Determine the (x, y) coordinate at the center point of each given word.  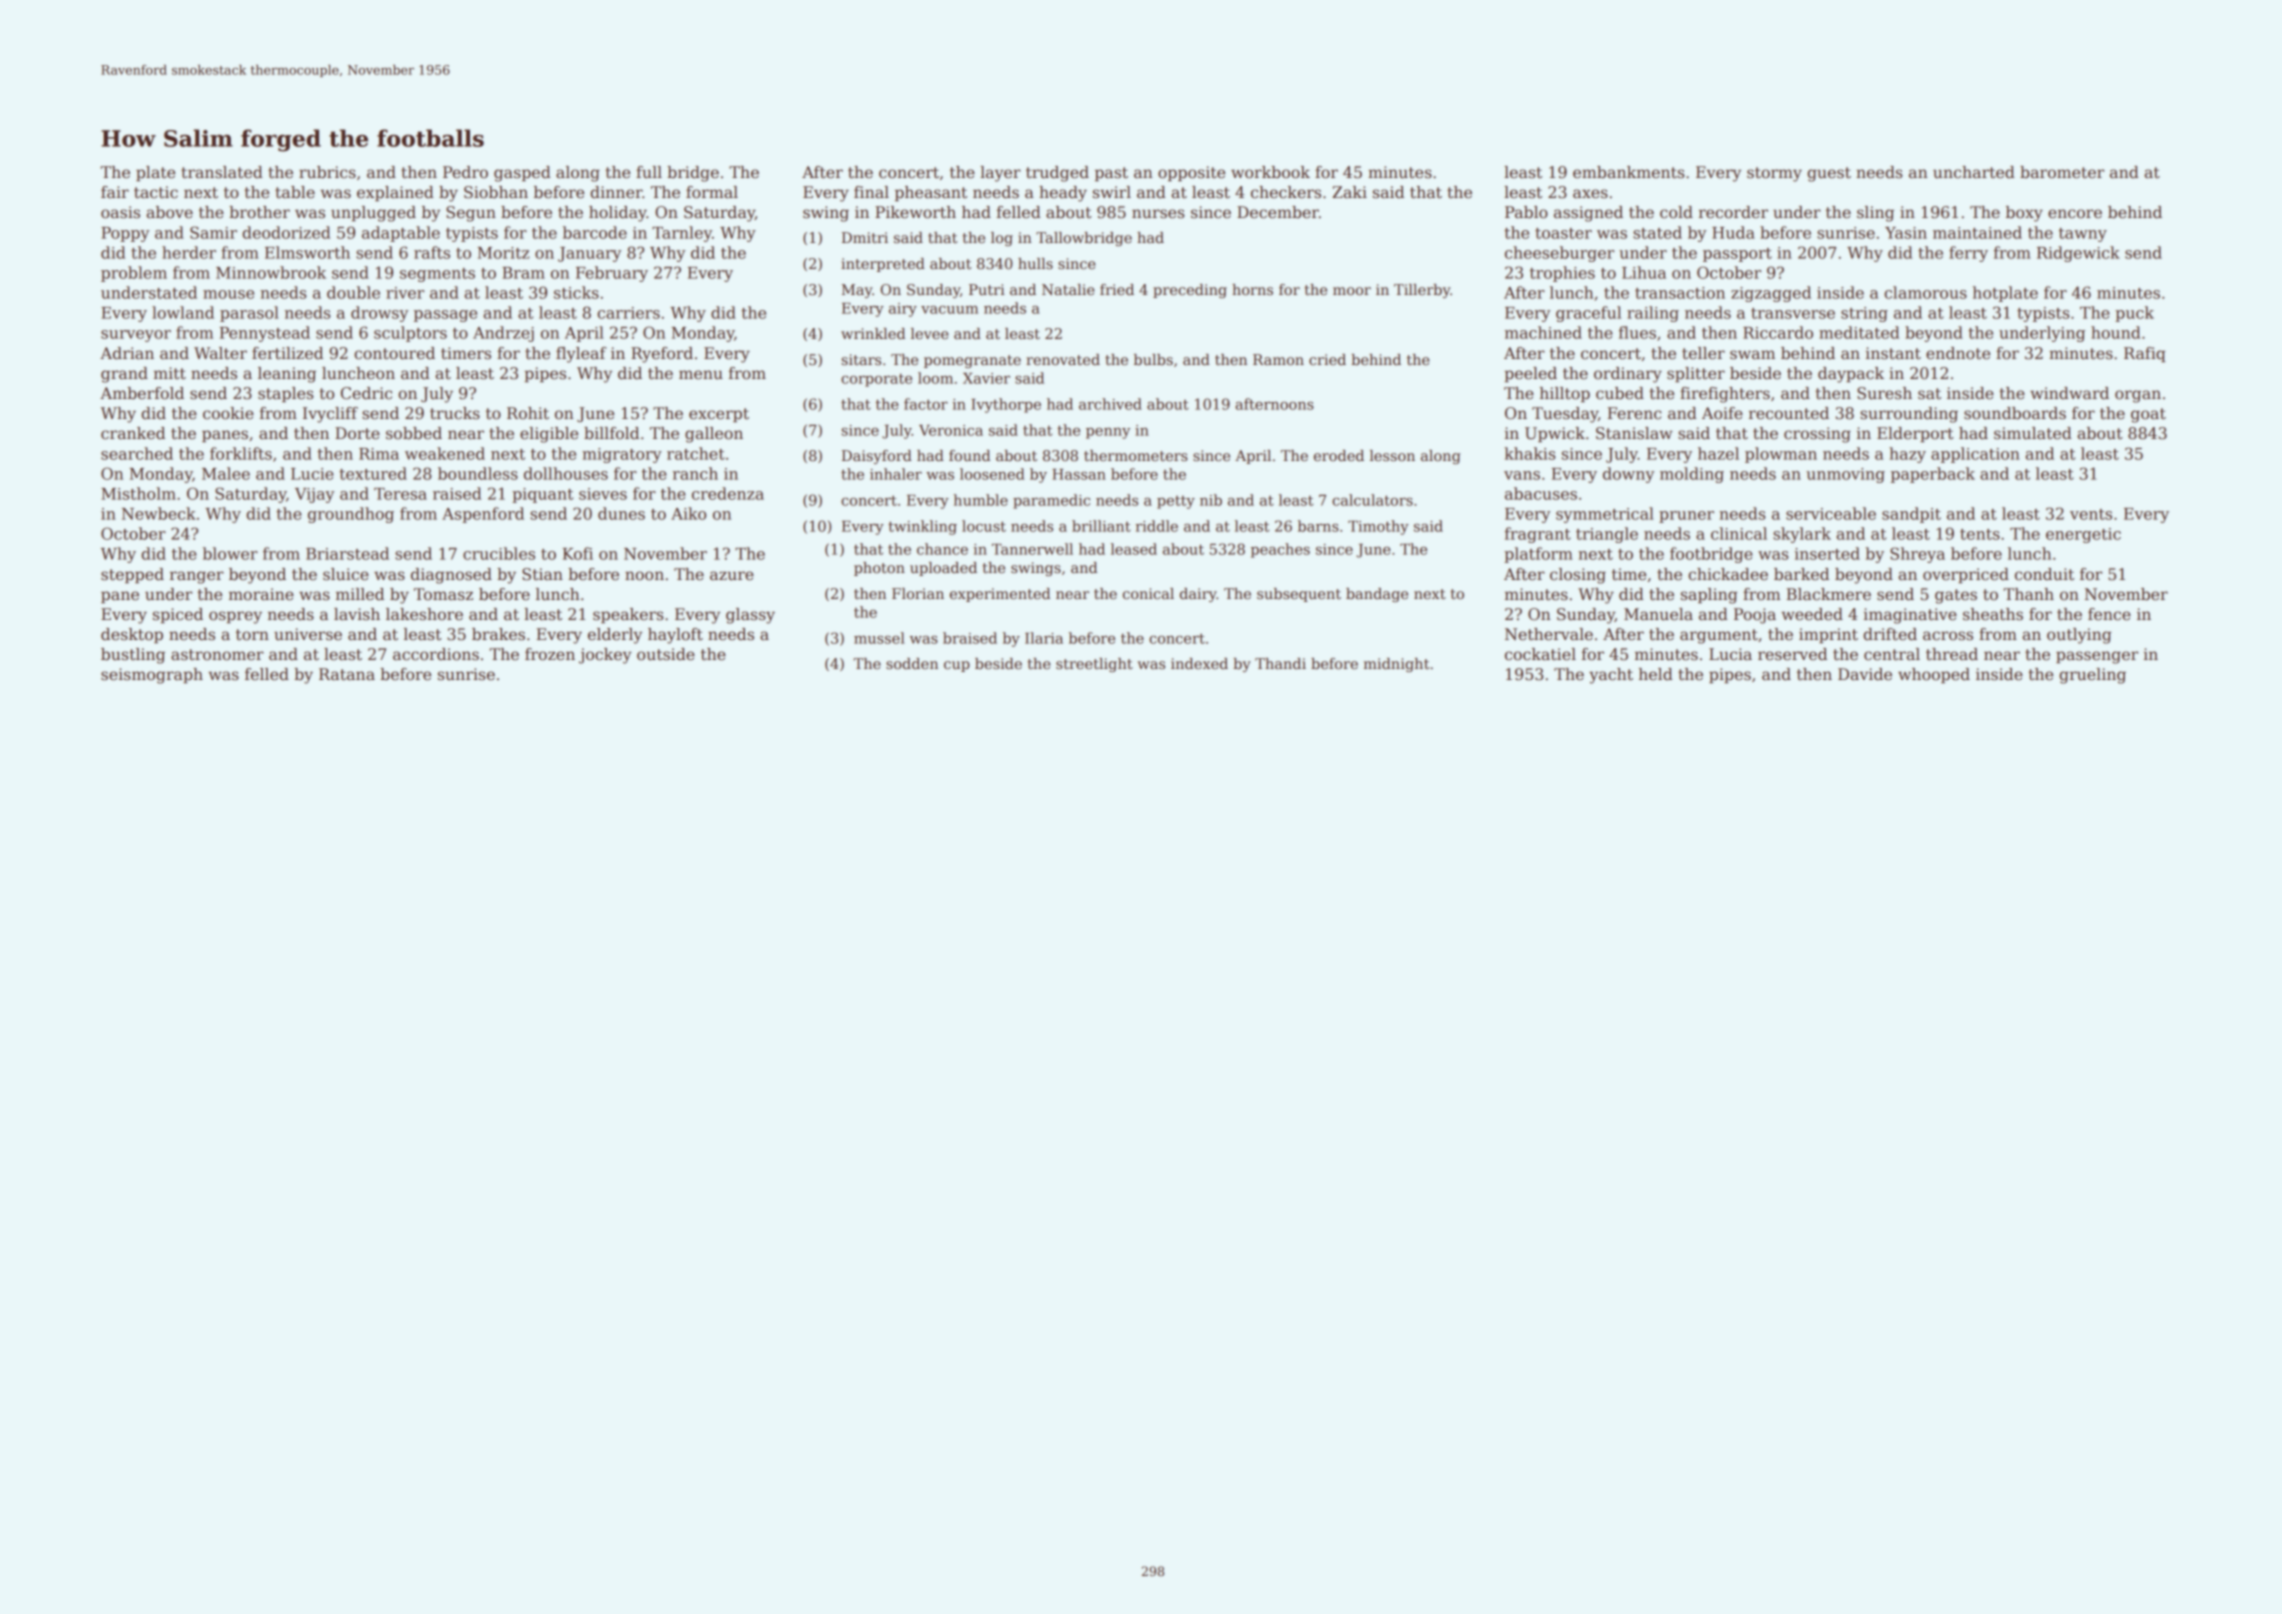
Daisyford (877, 457)
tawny (2083, 235)
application (1975, 455)
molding (1692, 475)
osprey (235, 617)
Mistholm (138, 493)
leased (1134, 549)
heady (1063, 194)
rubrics (327, 172)
